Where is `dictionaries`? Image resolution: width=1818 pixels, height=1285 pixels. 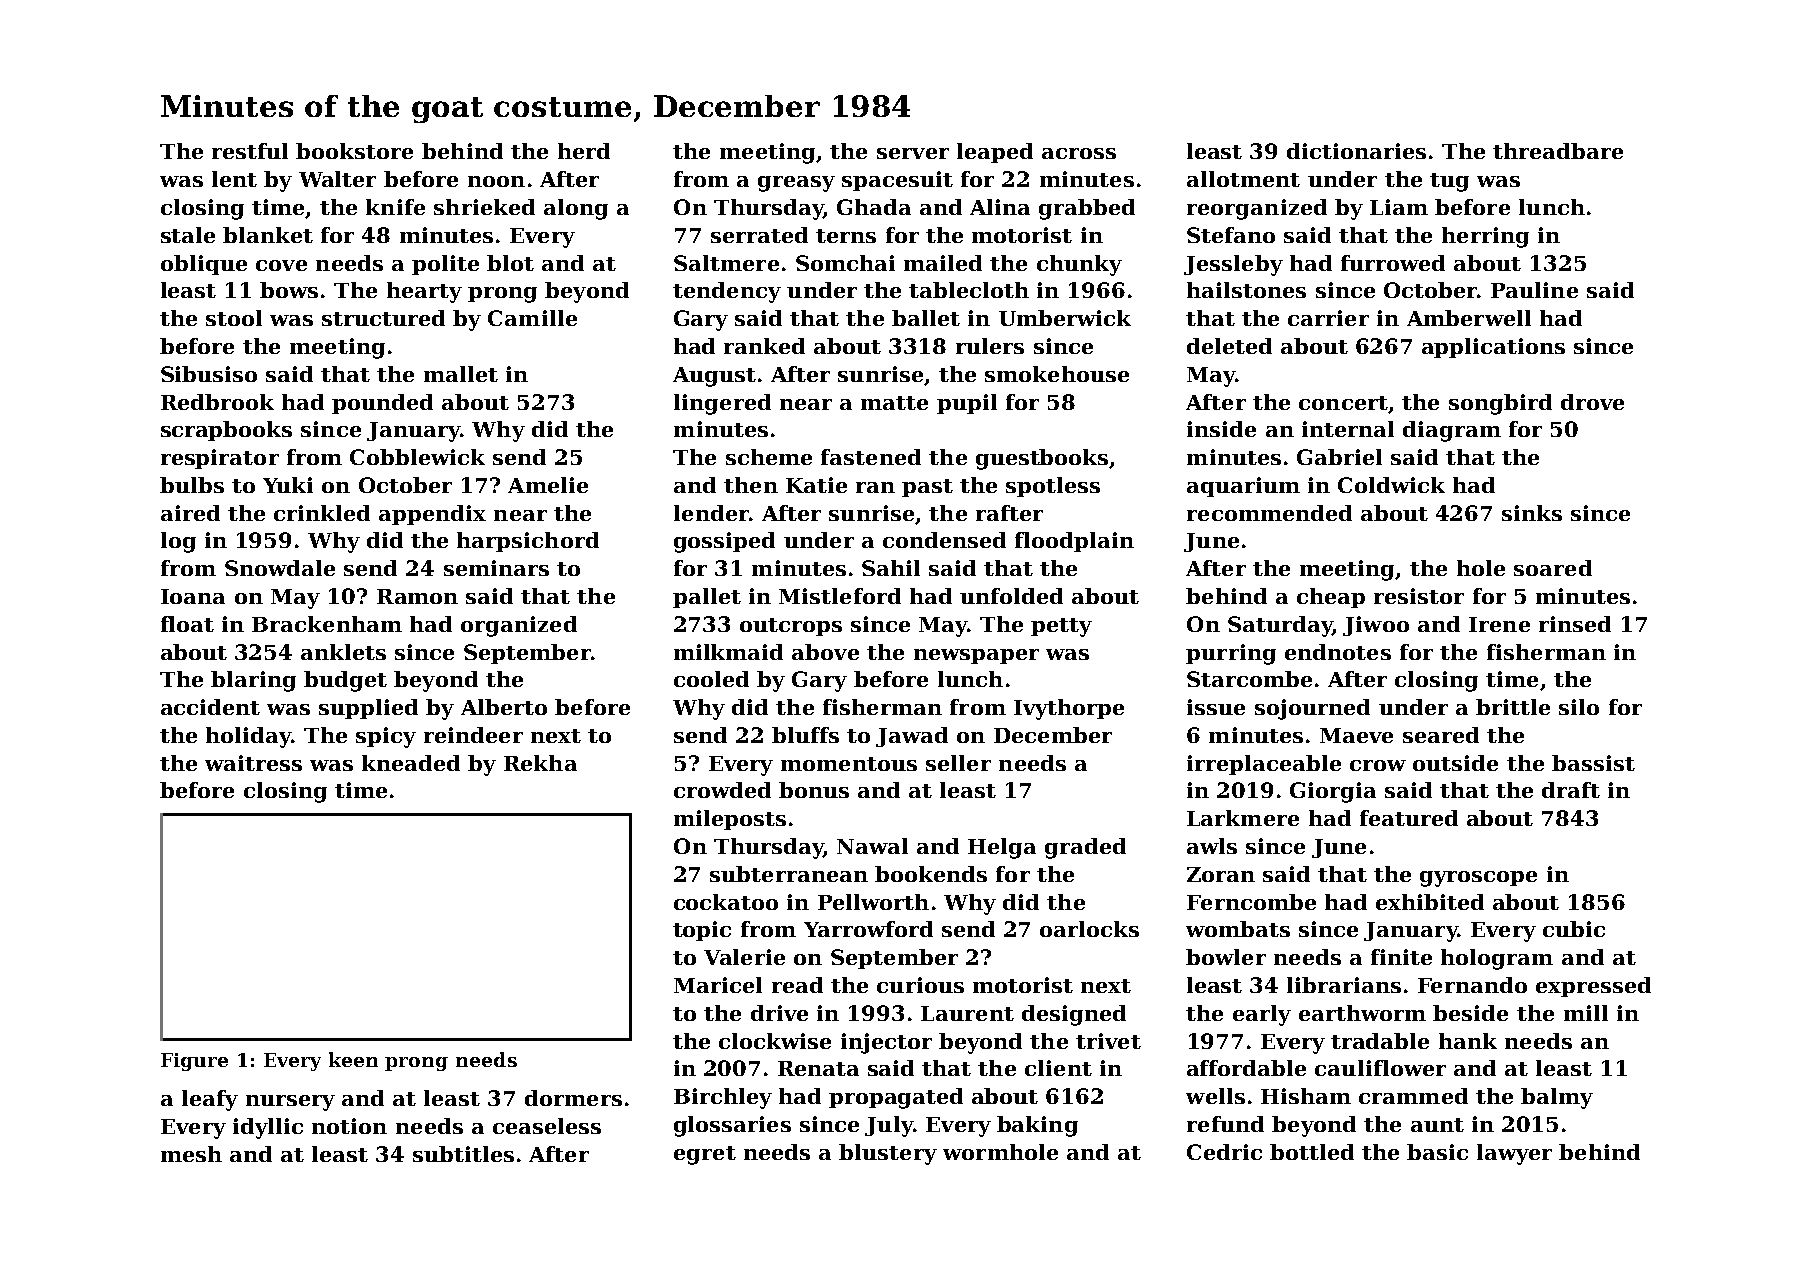
dictionaries is located at coordinates (1356, 151).
